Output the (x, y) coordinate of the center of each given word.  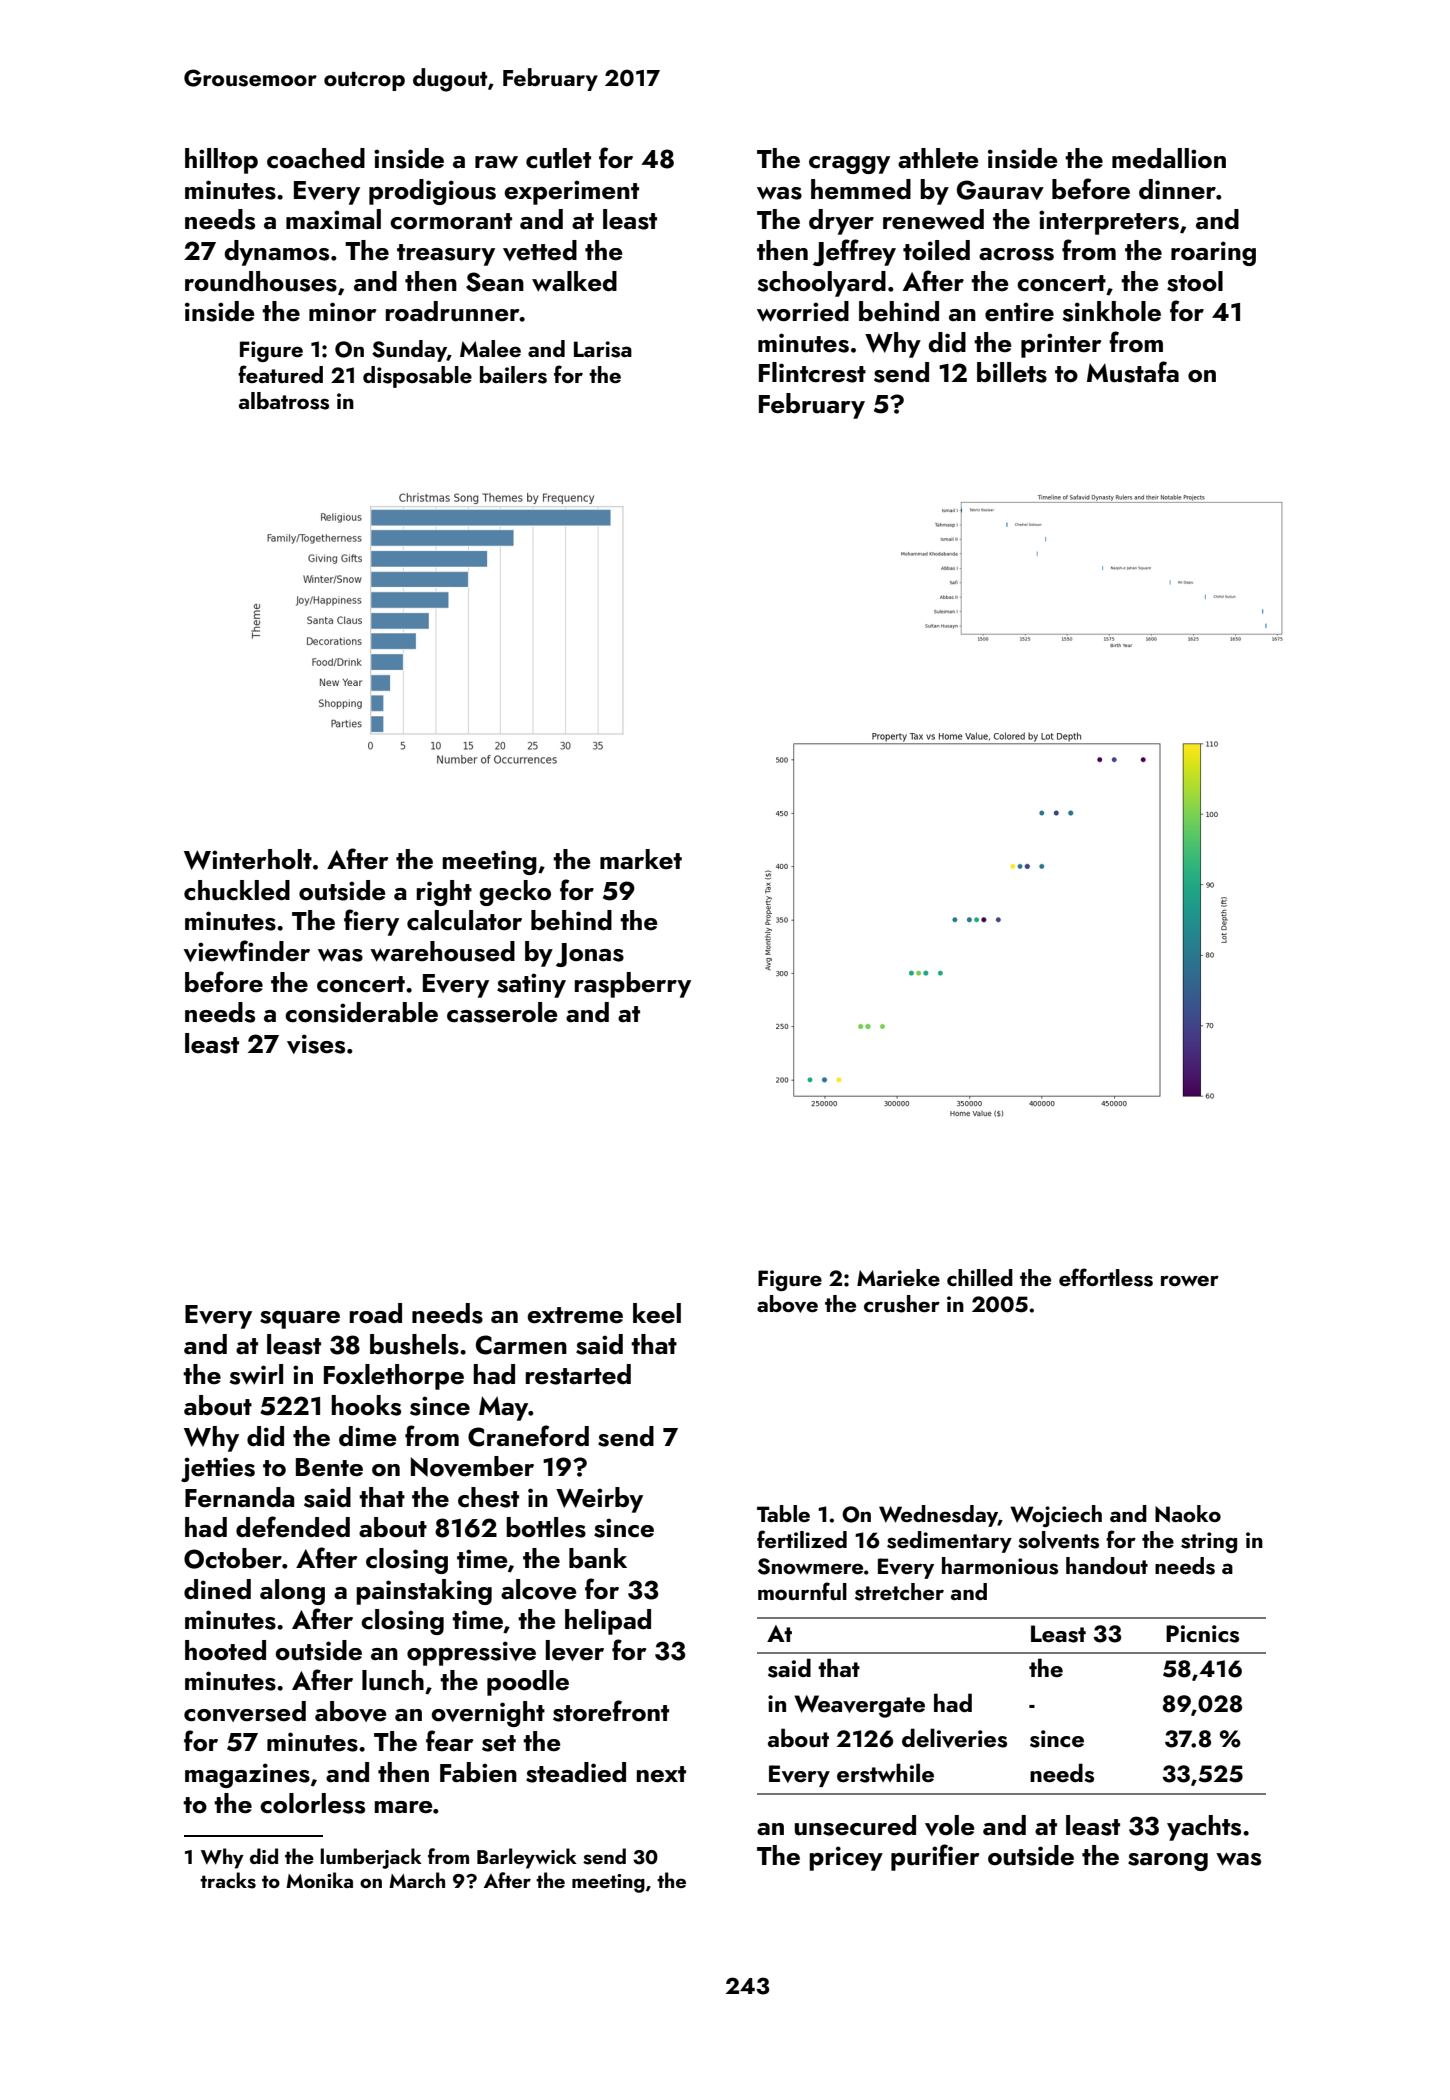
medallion (1169, 158)
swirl (256, 1374)
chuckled (237, 890)
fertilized (802, 1539)
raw (496, 162)
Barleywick (527, 1858)
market (641, 859)
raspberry (632, 985)
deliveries (954, 1738)
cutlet (558, 158)
